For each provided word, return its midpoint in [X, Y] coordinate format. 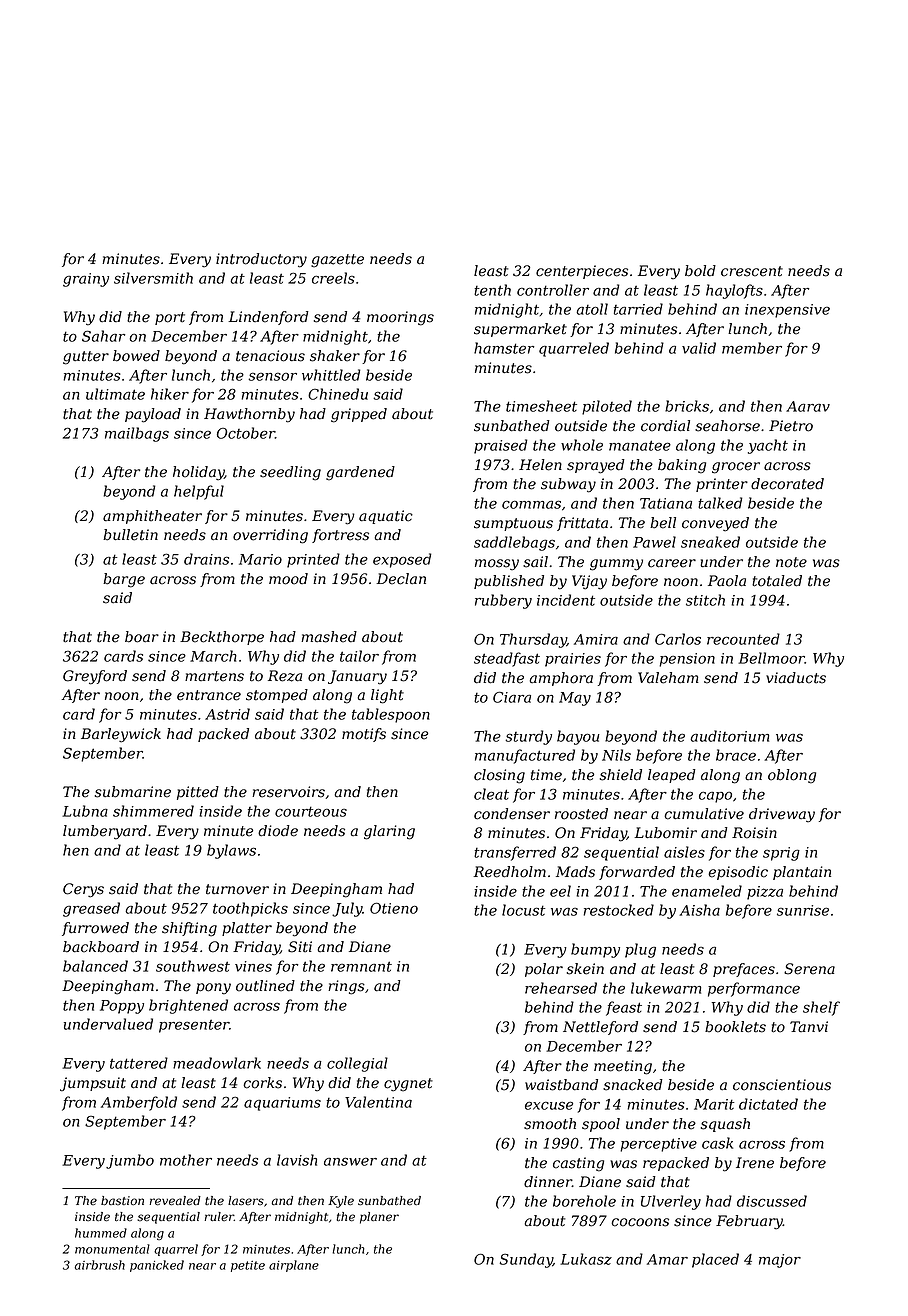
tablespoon [391, 715]
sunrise [803, 910]
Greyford [95, 677]
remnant [361, 966]
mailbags [137, 434]
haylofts [734, 291]
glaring [389, 832]
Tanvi [809, 1026]
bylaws [231, 851]
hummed [101, 1233]
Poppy [122, 1007]
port [170, 318]
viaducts [796, 678]
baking [682, 466]
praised [501, 446]
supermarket [520, 330]
